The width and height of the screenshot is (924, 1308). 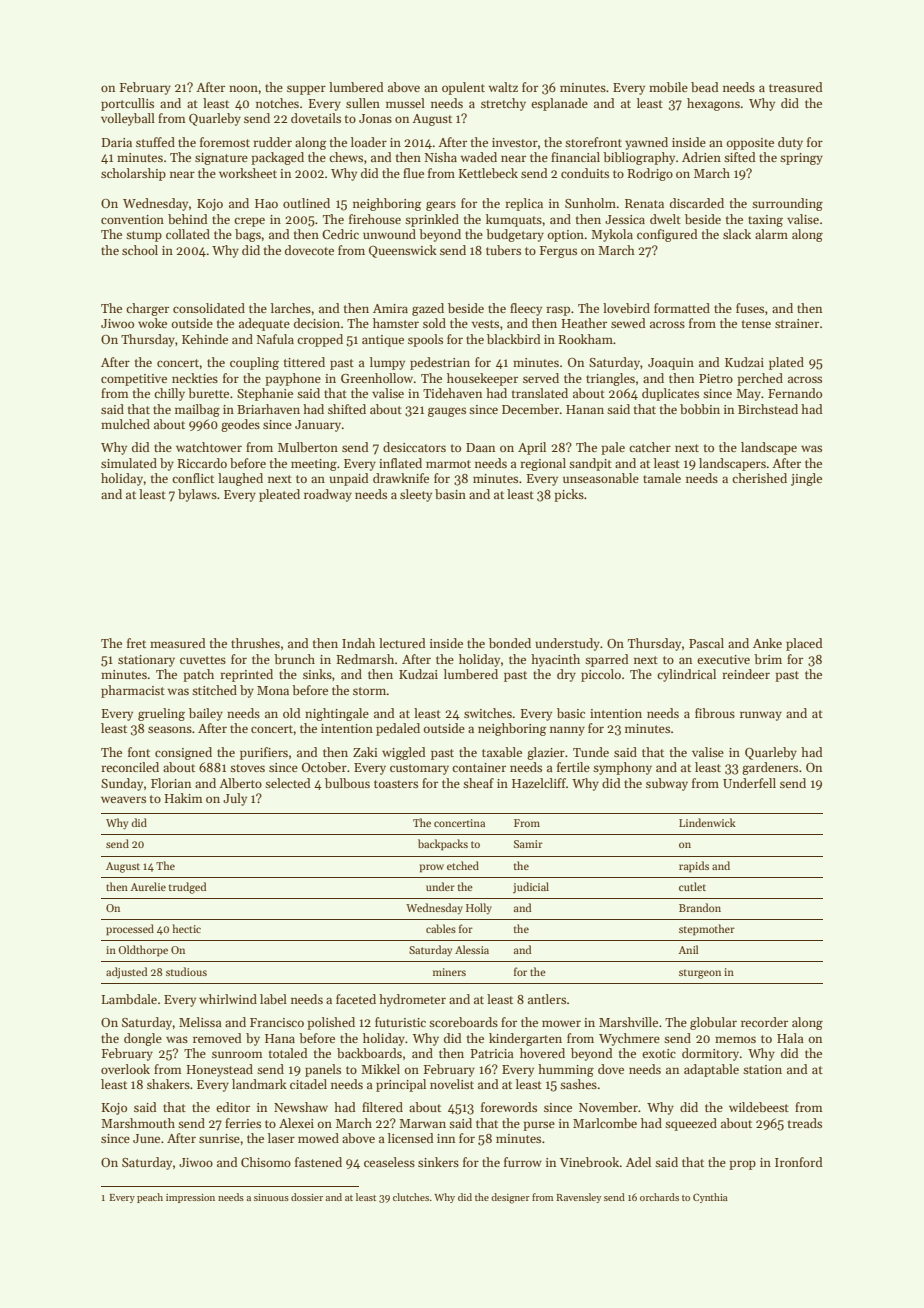 What do you see at coordinates (422, 1123) in the screenshot?
I see `Marwan` at bounding box center [422, 1123].
